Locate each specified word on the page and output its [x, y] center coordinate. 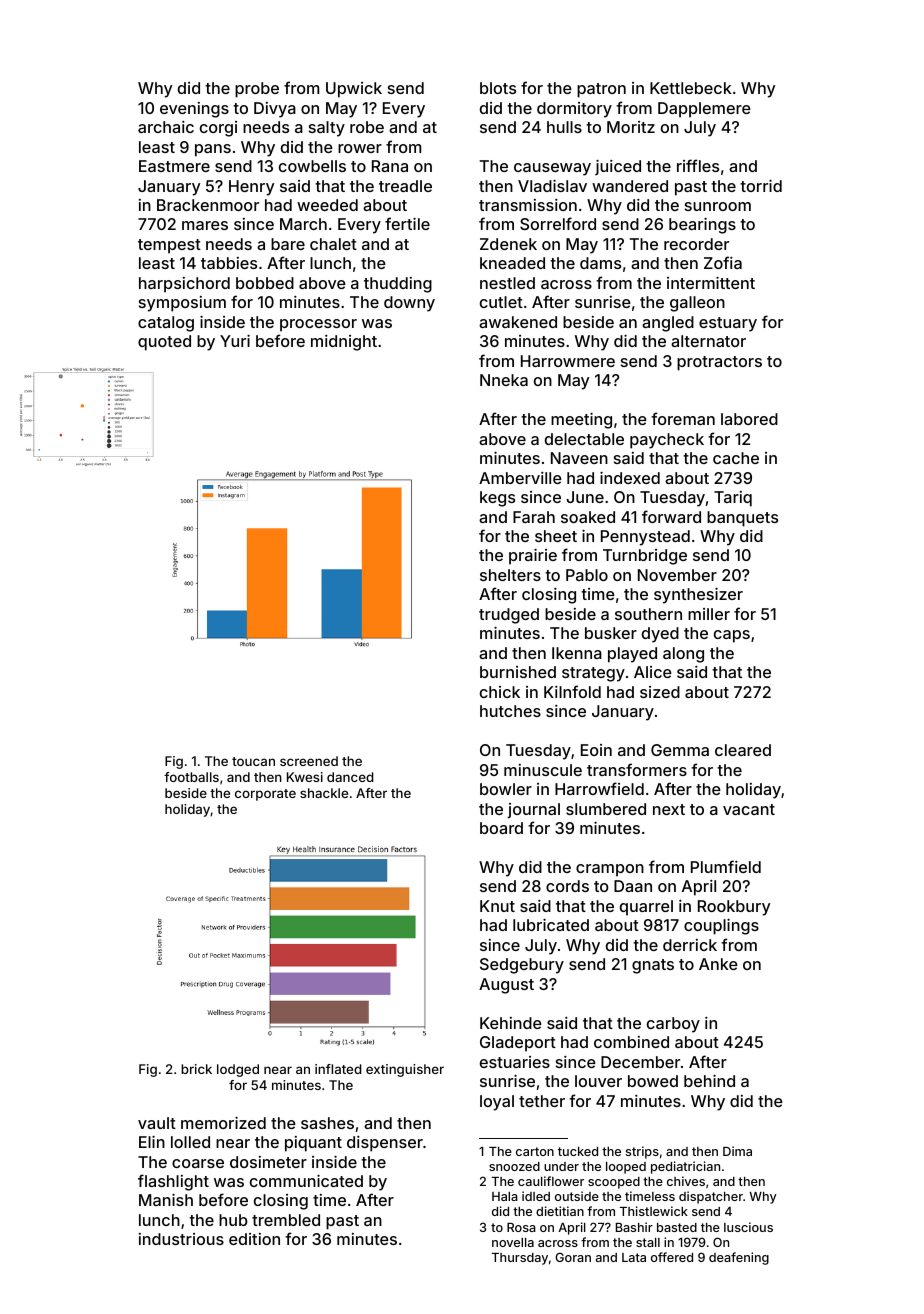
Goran [573, 1257]
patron [601, 90]
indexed [630, 478]
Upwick [354, 90]
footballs [191, 777]
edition [254, 1239]
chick [500, 692]
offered [672, 1257]
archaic [166, 127]
